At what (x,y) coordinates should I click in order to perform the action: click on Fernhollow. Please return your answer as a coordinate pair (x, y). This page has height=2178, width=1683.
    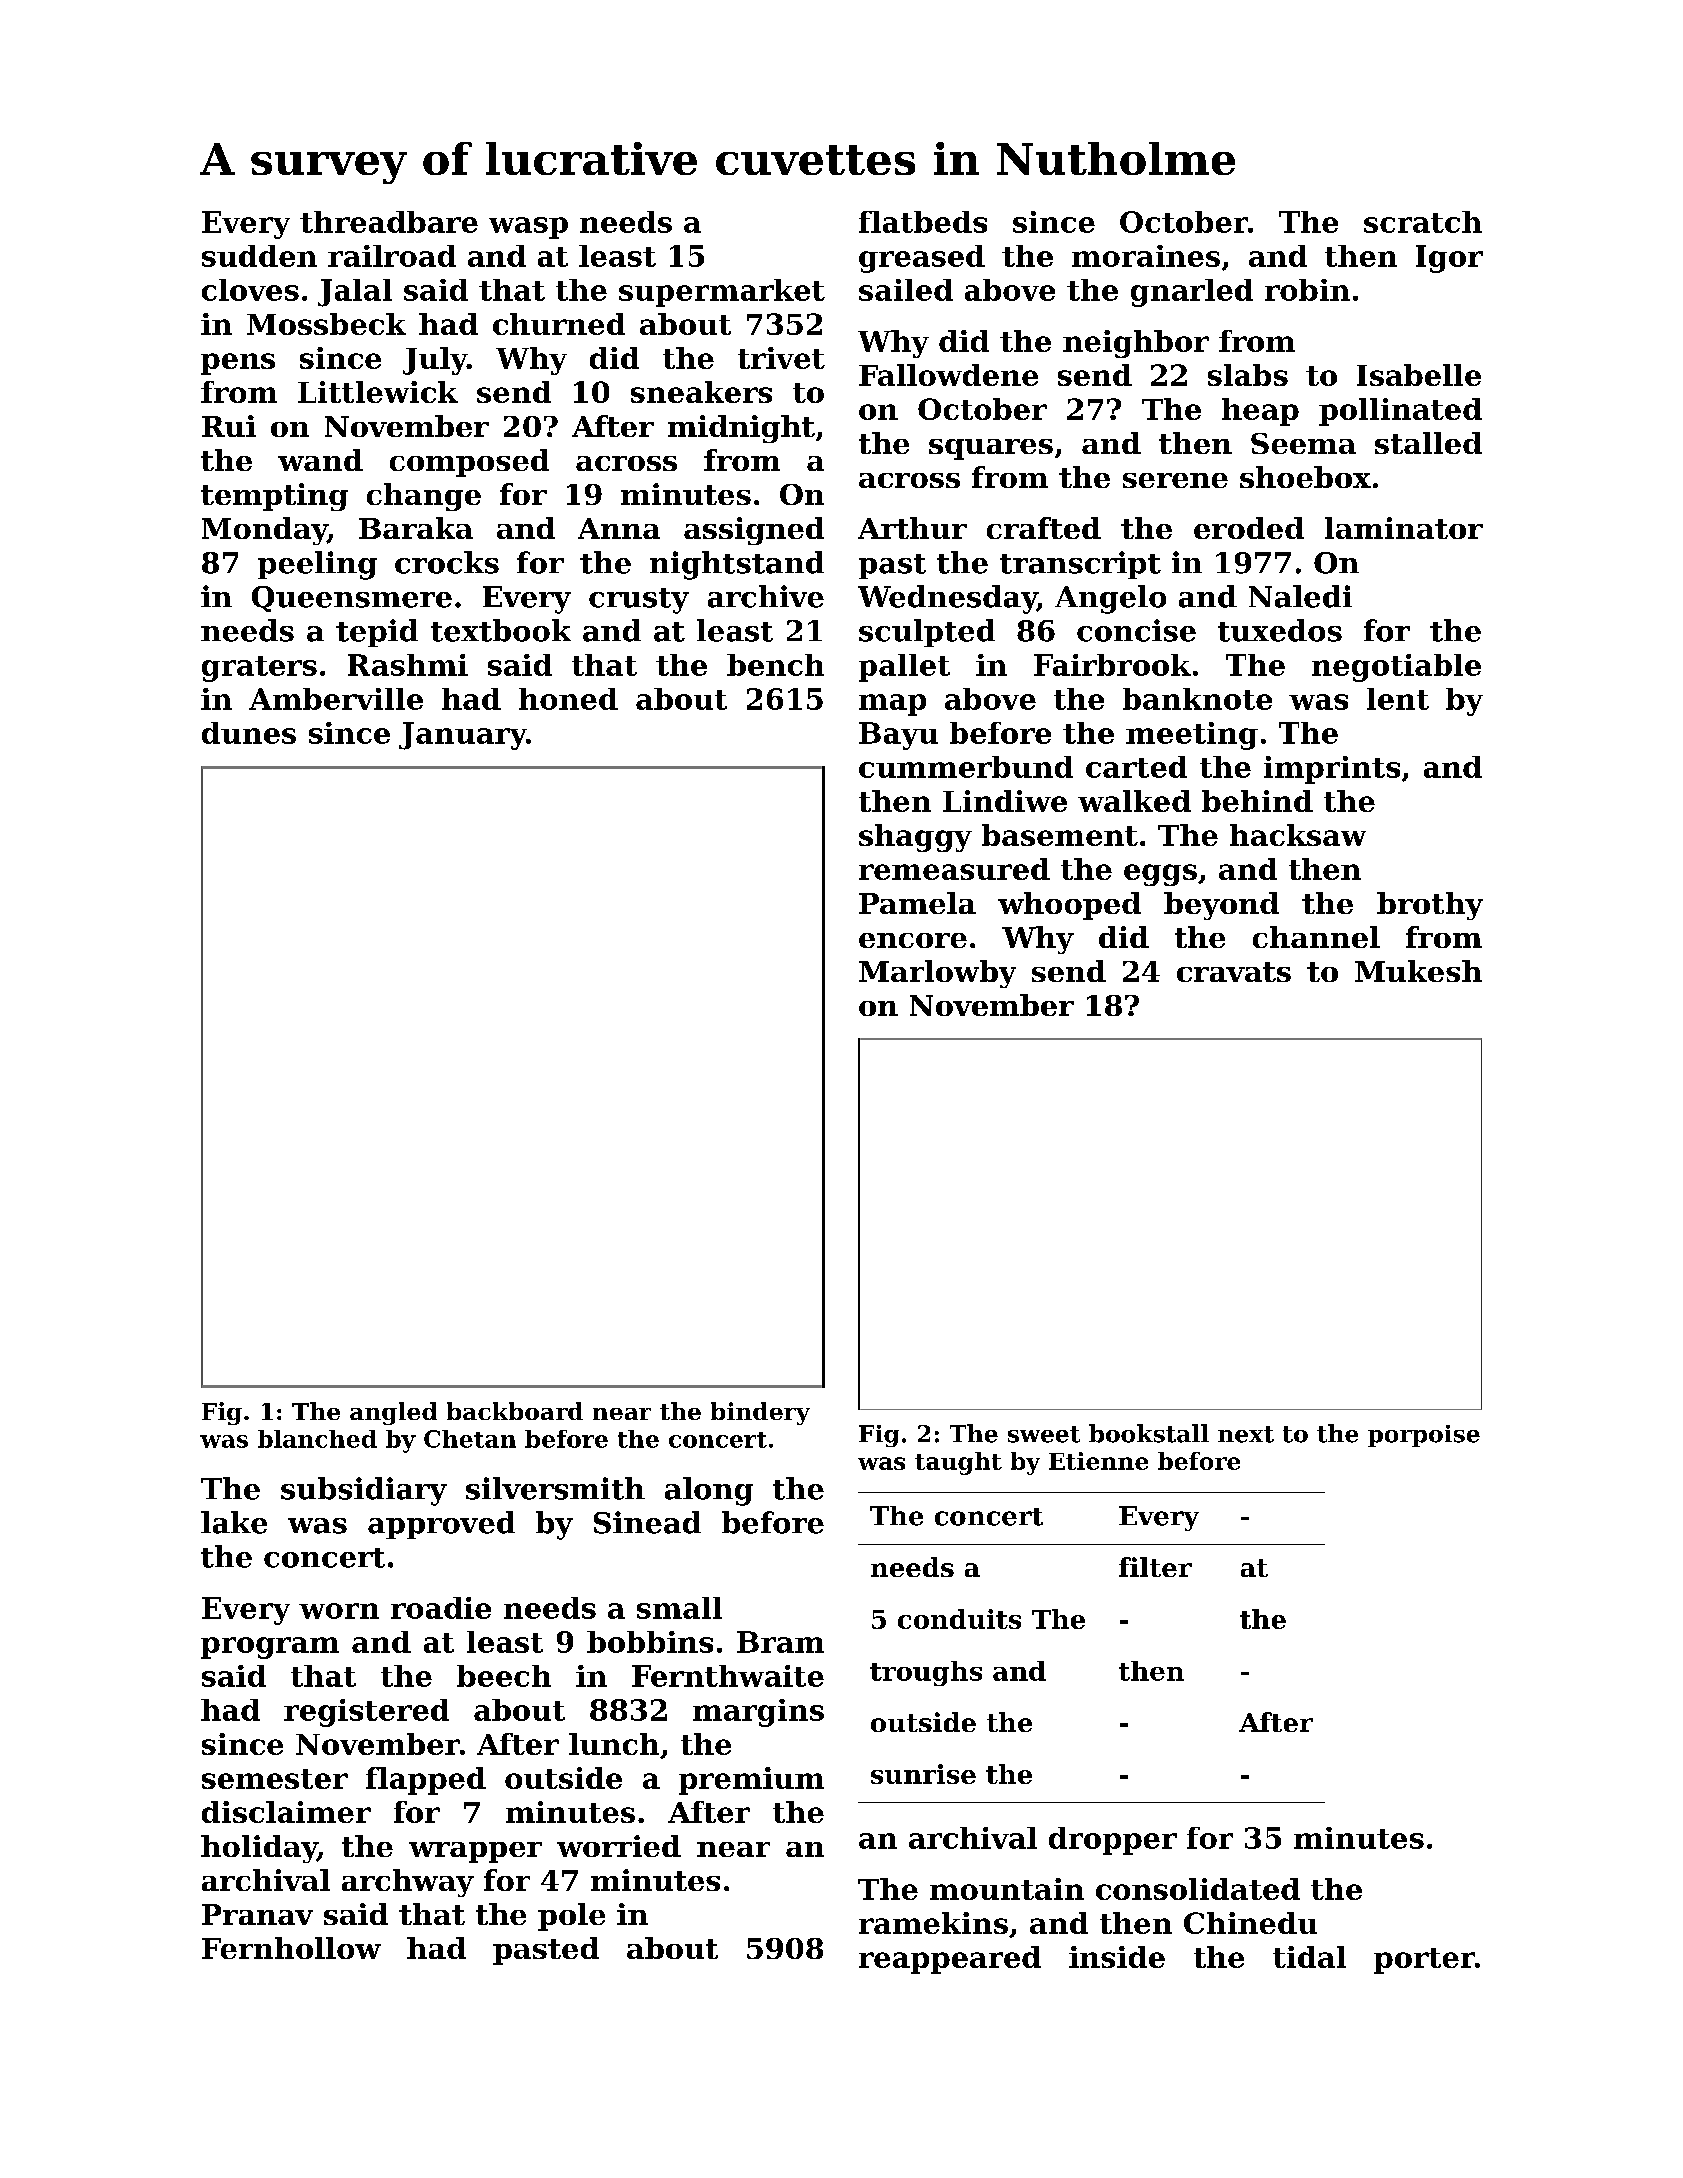
    Looking at the image, I should click on (291, 1948).
